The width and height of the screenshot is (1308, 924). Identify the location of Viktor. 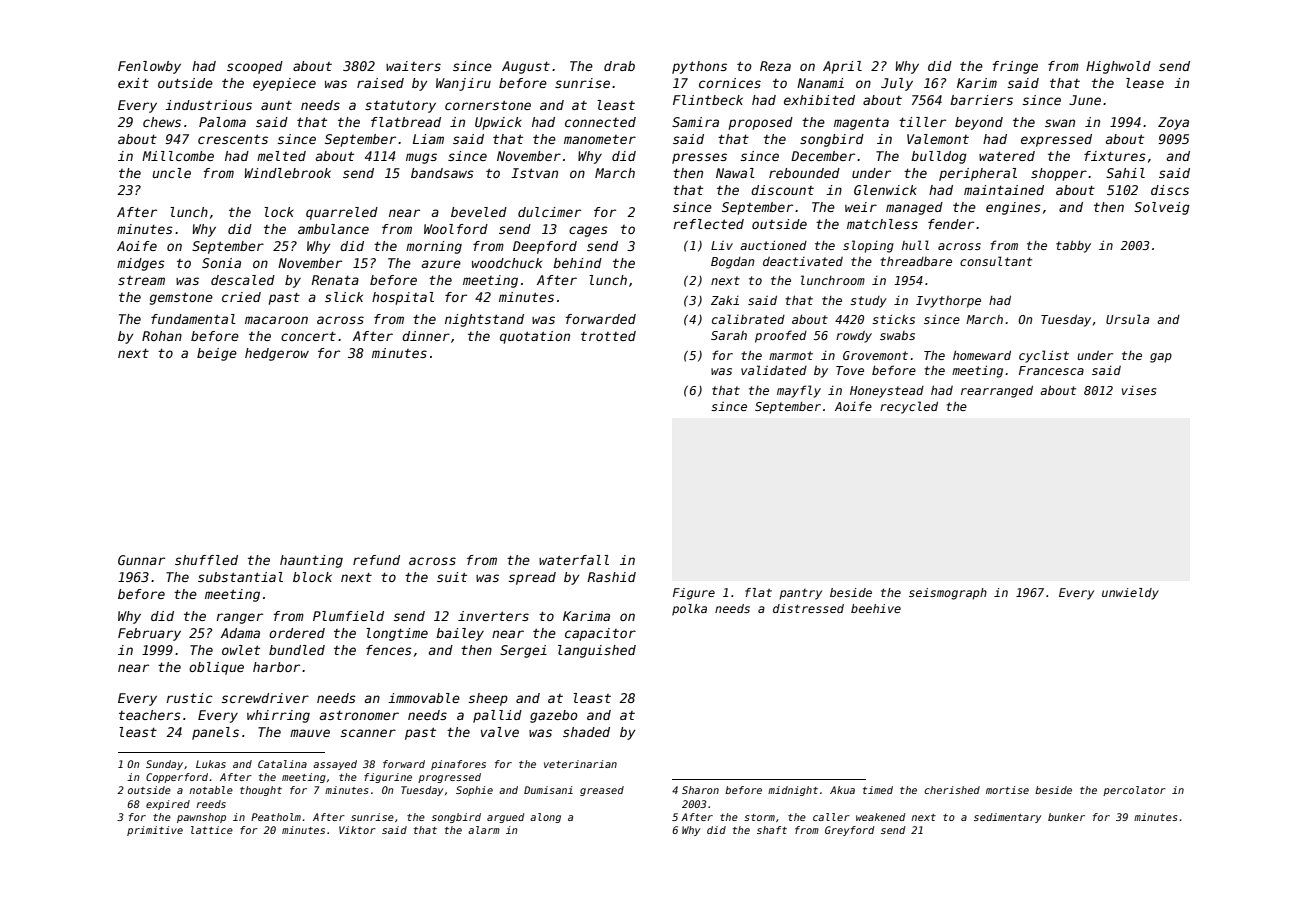
(357, 830).
